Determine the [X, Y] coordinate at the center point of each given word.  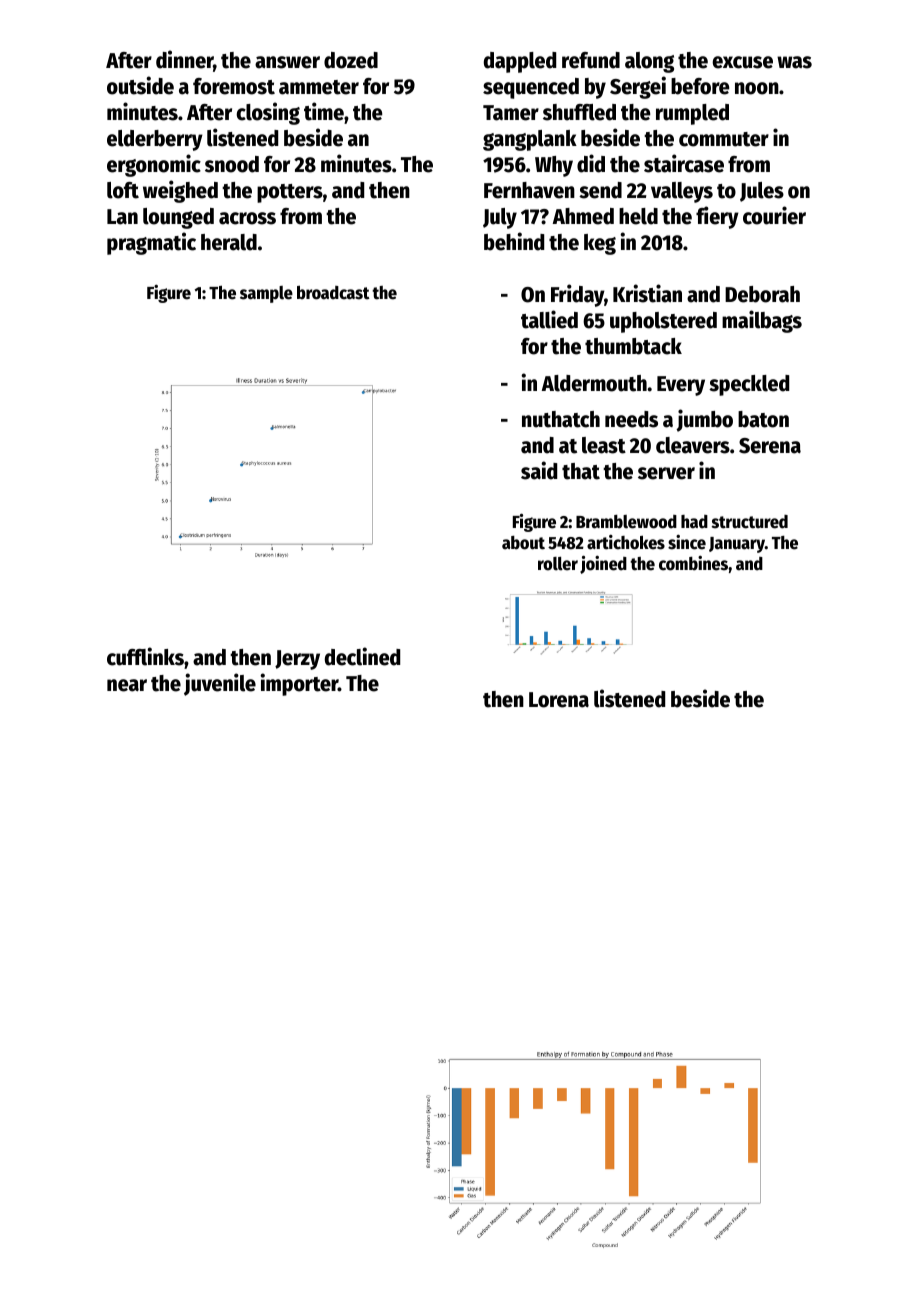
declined [362, 656]
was [794, 62]
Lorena [559, 700]
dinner [185, 61]
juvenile [220, 684]
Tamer [511, 113]
